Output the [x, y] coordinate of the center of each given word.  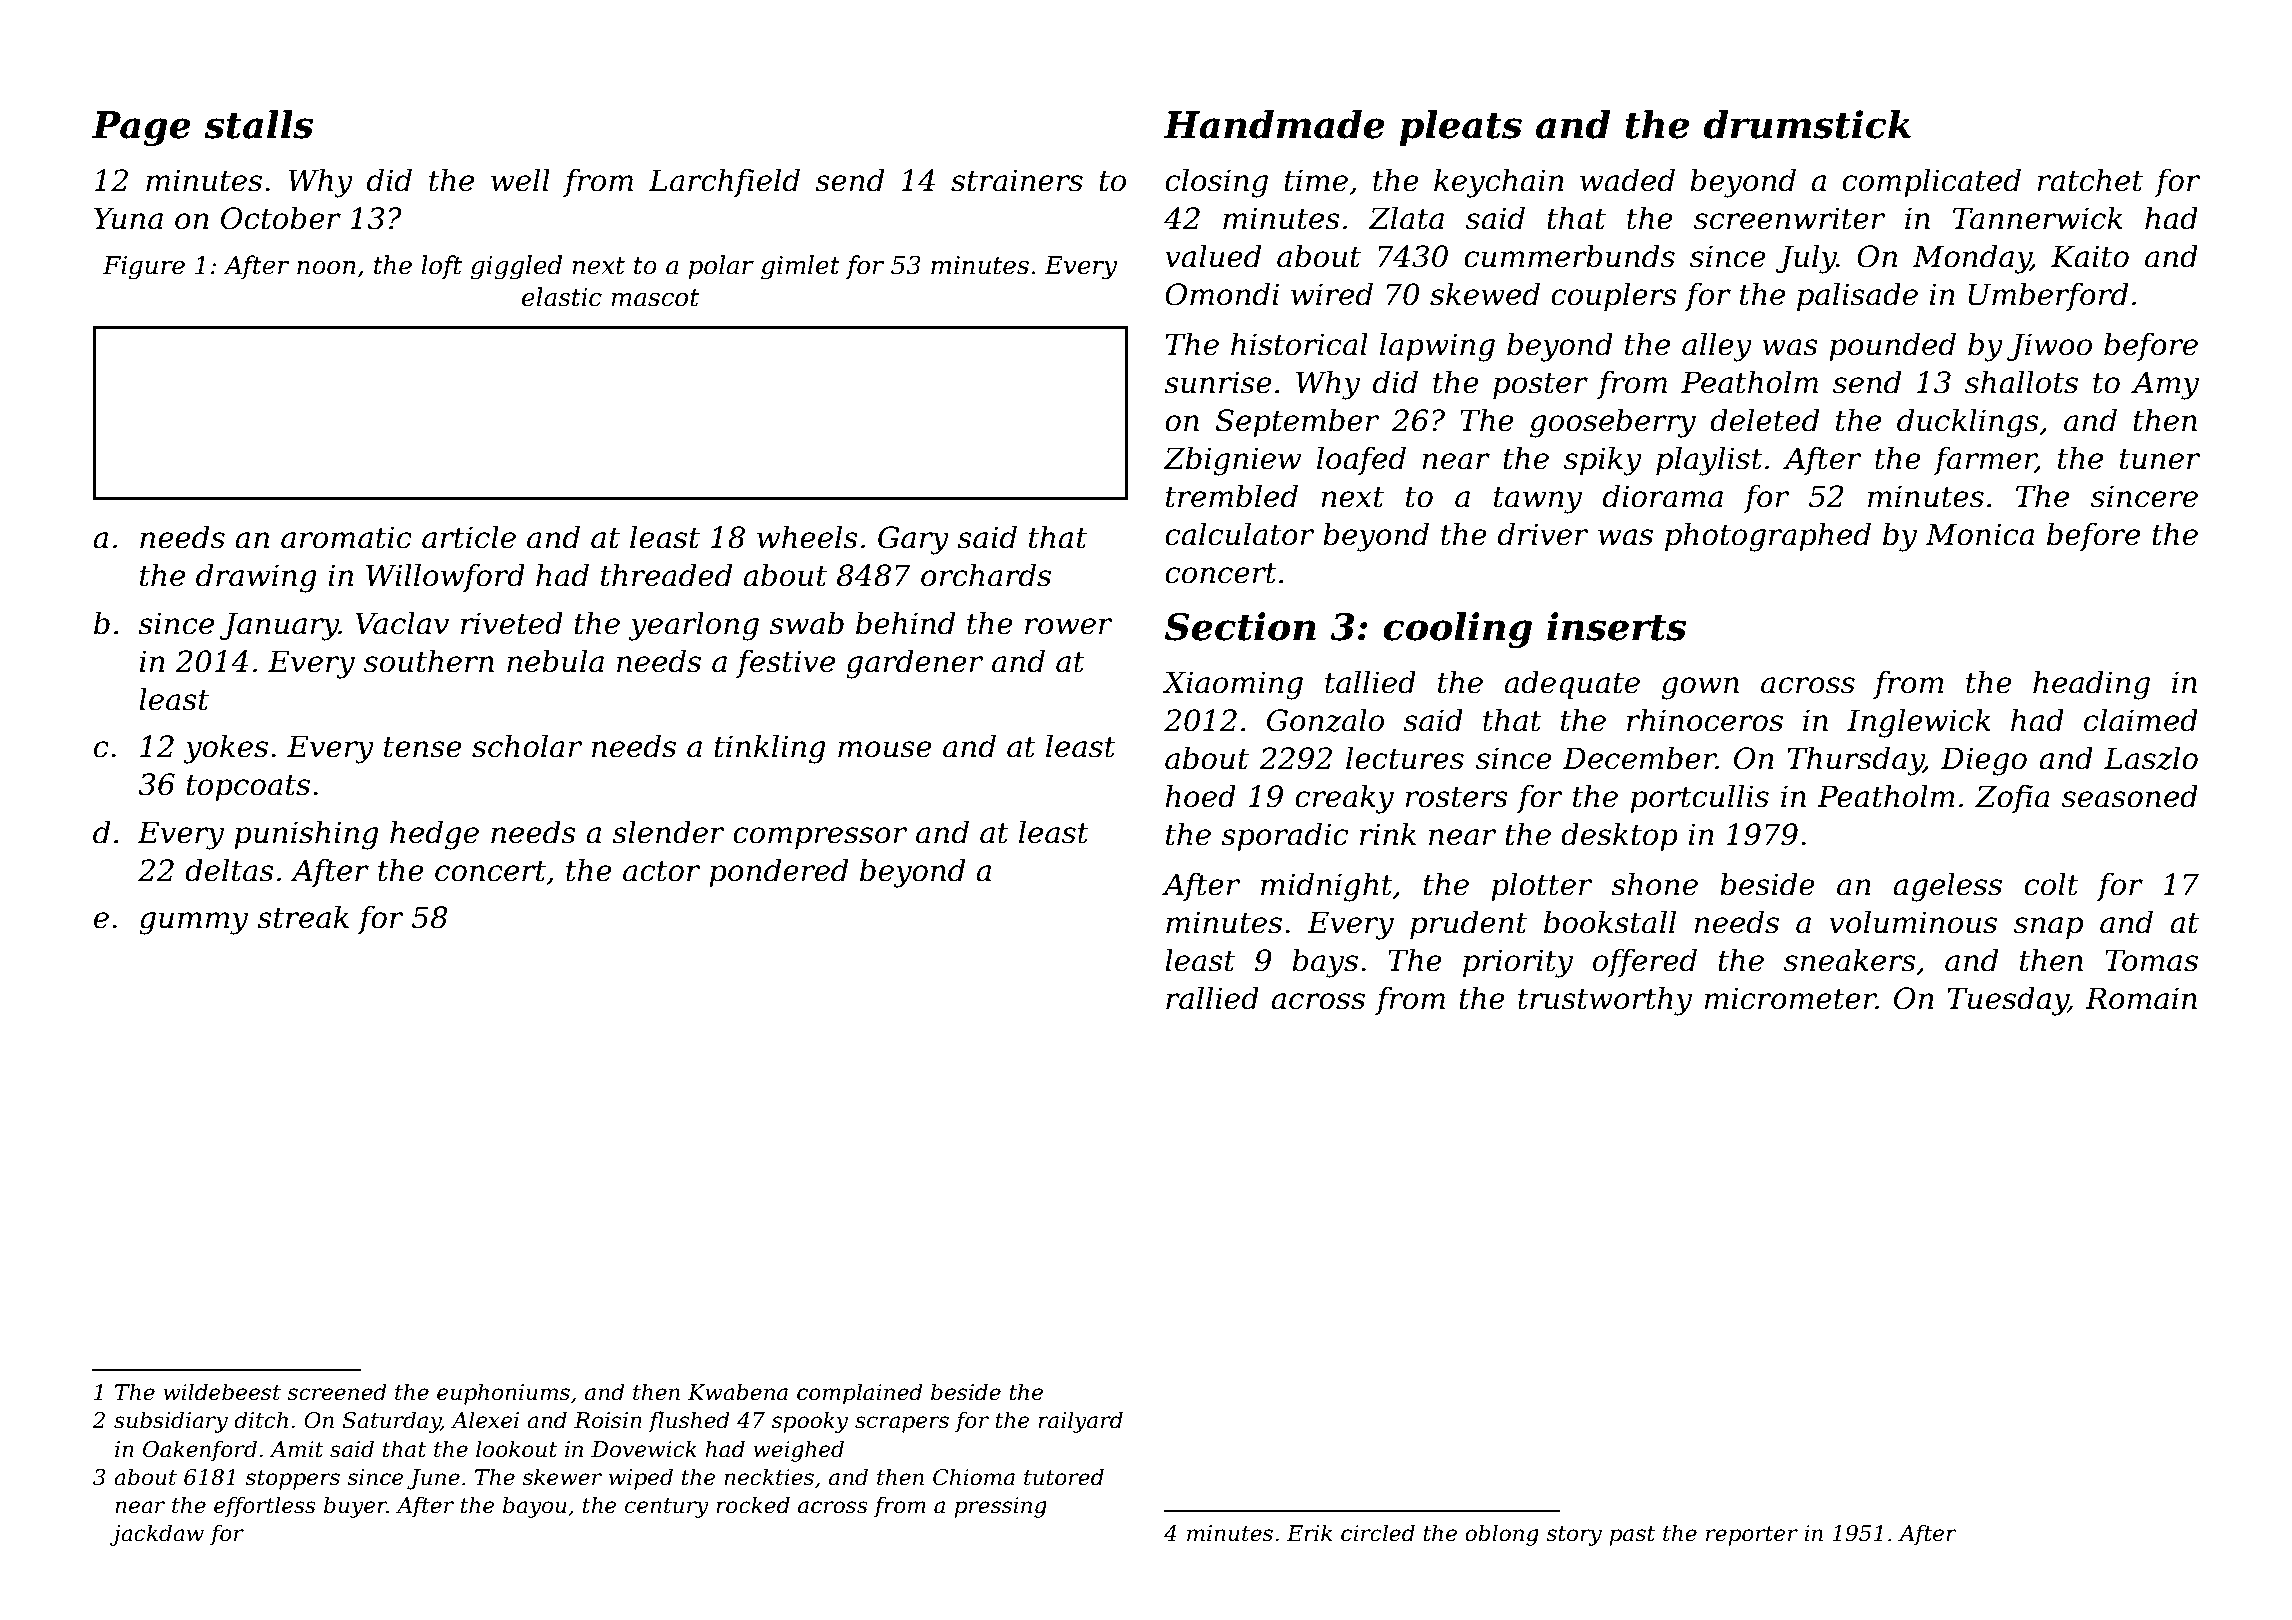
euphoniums [503, 1394]
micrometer [1790, 998]
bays [1325, 963]
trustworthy [1605, 1001]
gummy [193, 923]
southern [429, 661]
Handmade [1274, 124]
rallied [1212, 998]
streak [303, 917]
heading [2091, 685]
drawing [256, 578]
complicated [1931, 182]
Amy [2165, 385]
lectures [1405, 758]
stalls [258, 124]
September [1297, 422]
